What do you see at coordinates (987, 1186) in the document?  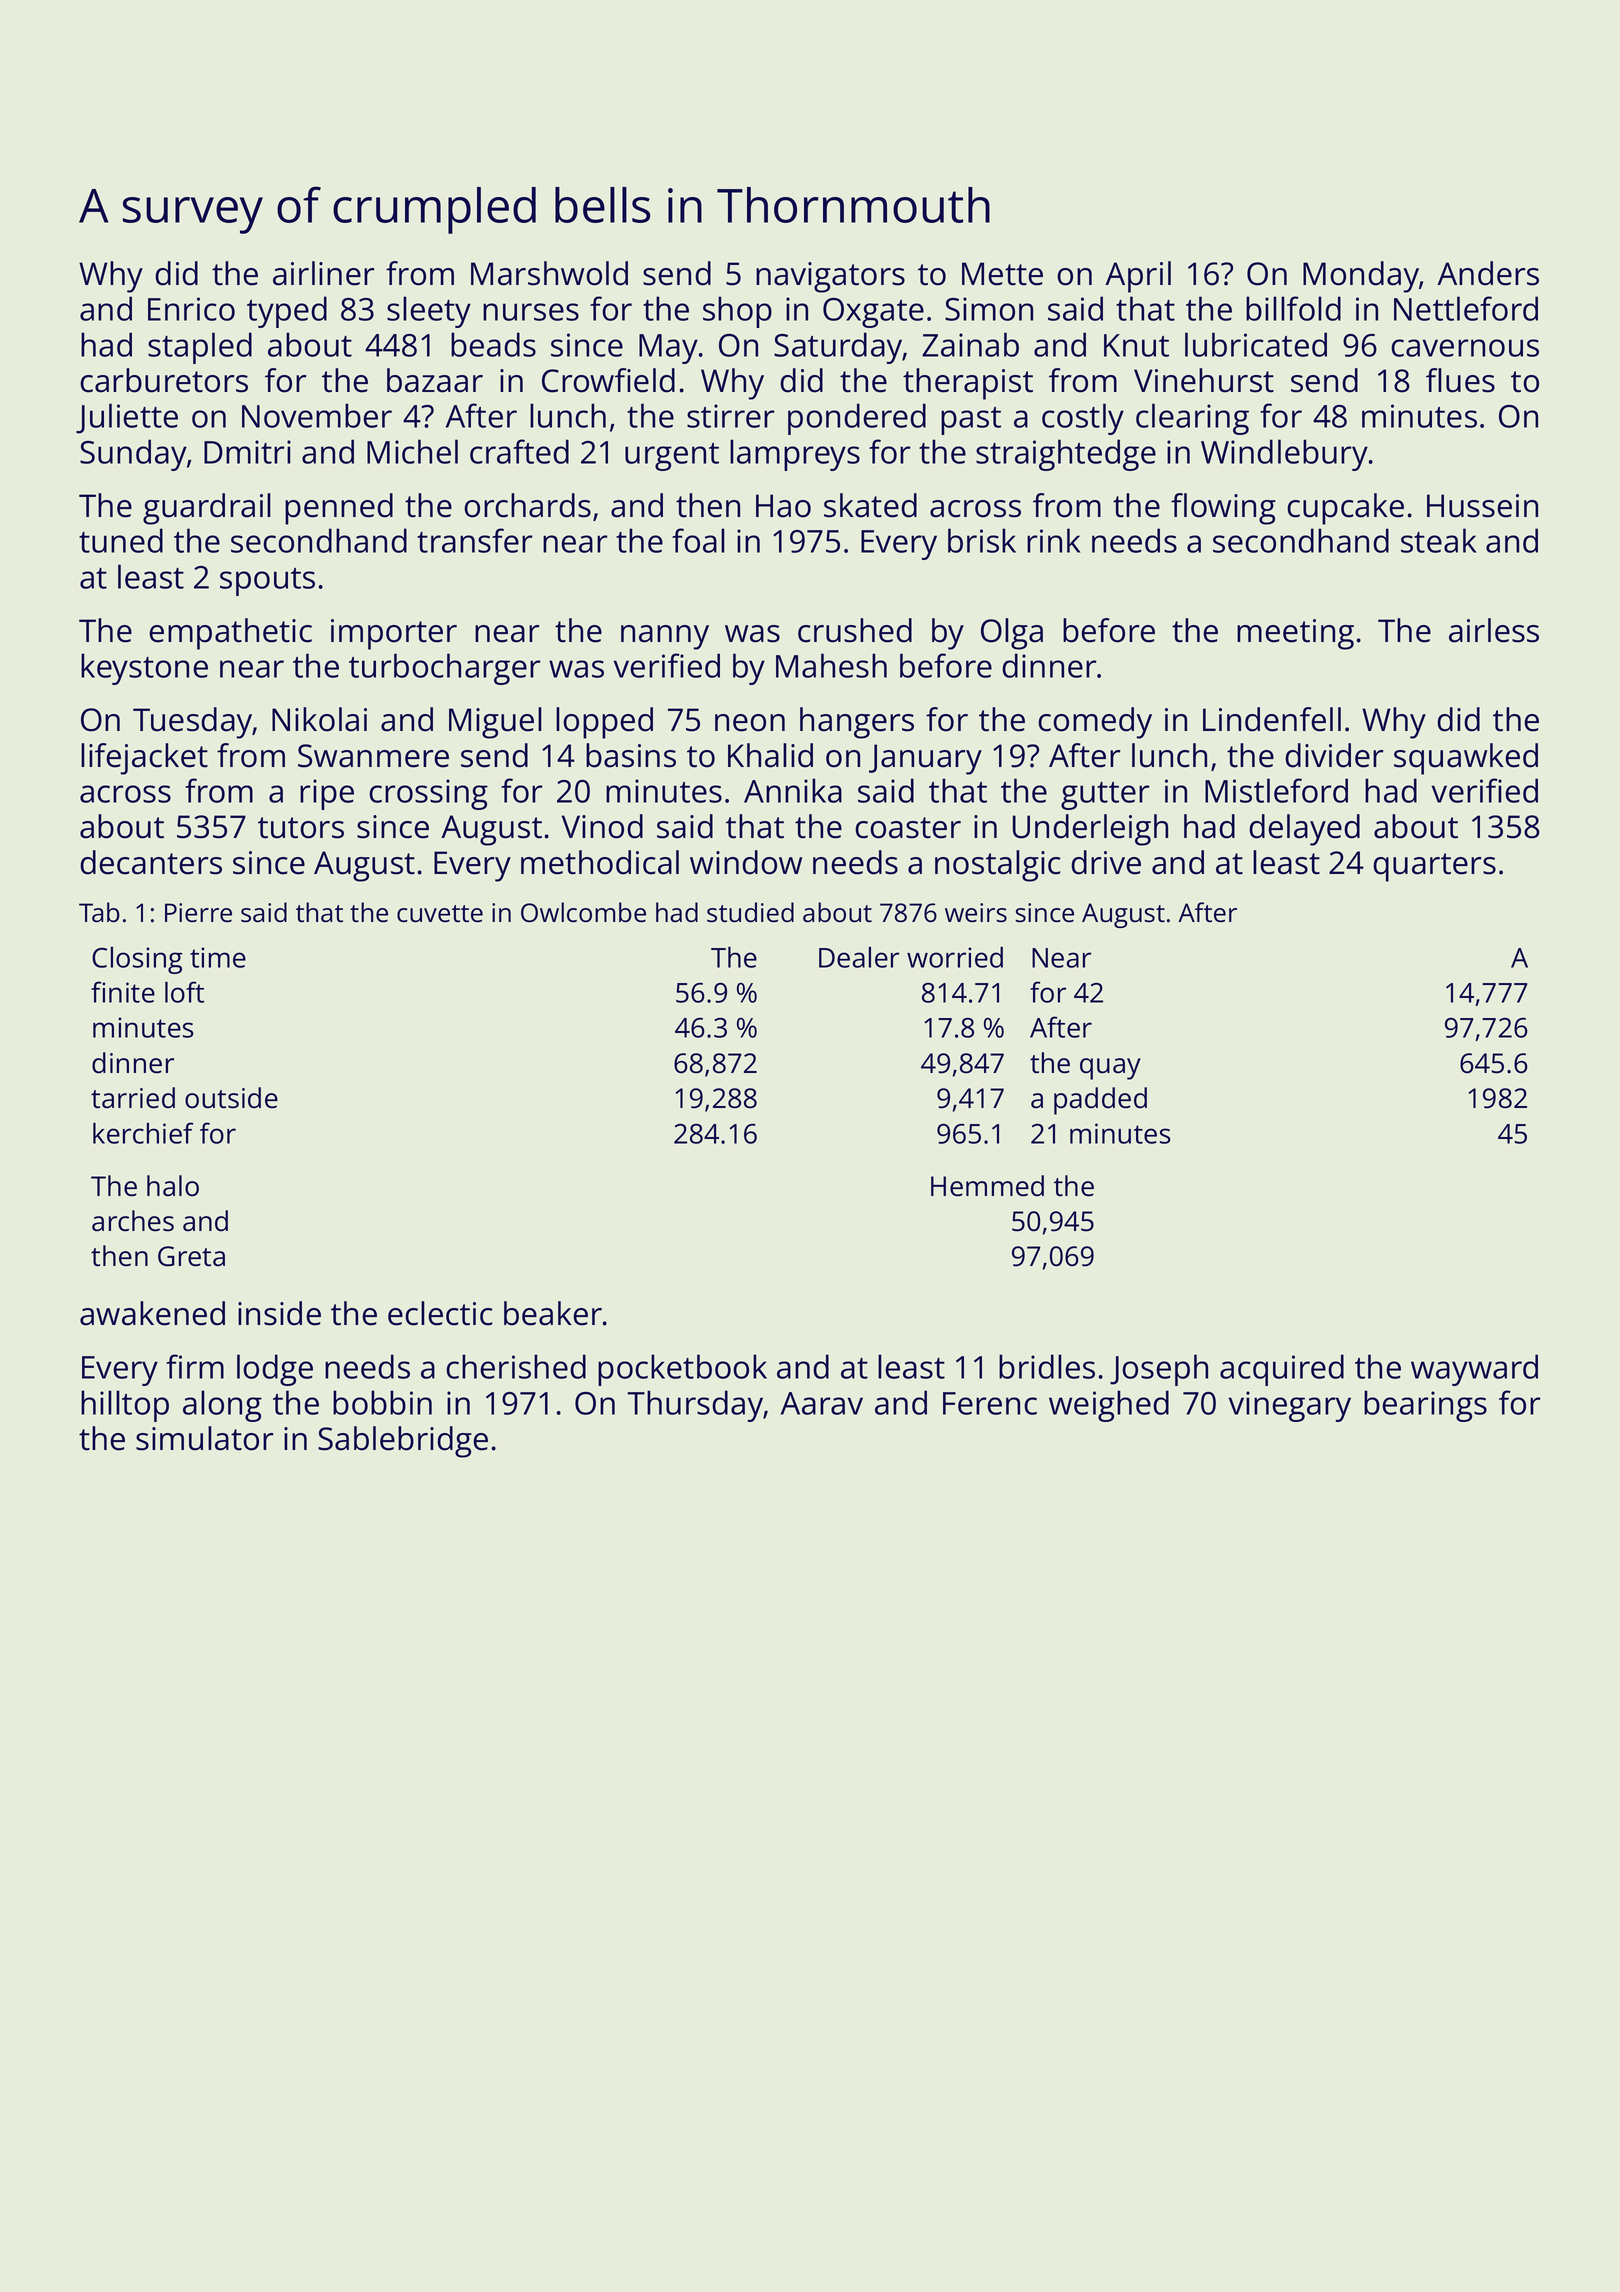 I see `Hemmed` at bounding box center [987, 1186].
